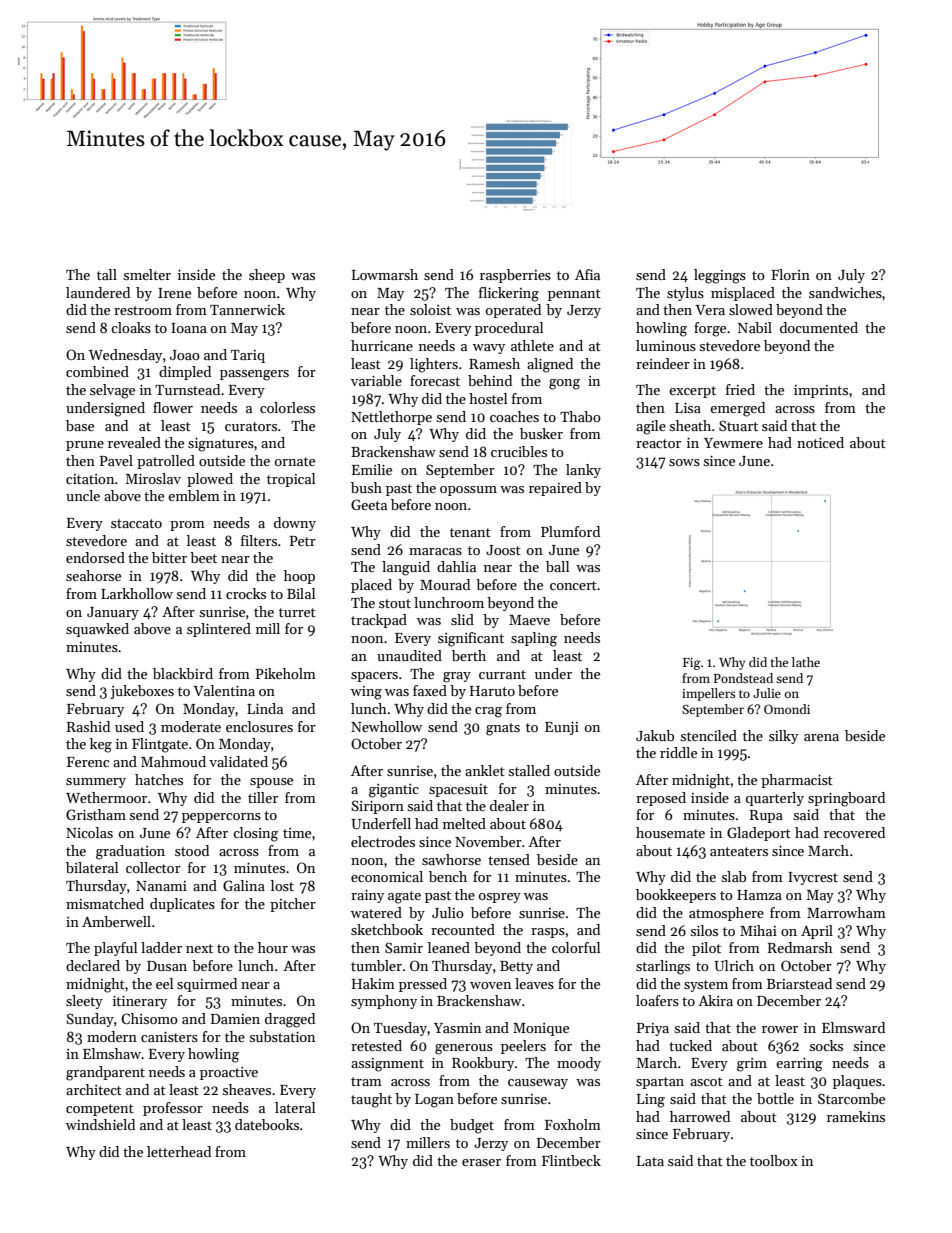  I want to click on raspberries, so click(515, 276).
